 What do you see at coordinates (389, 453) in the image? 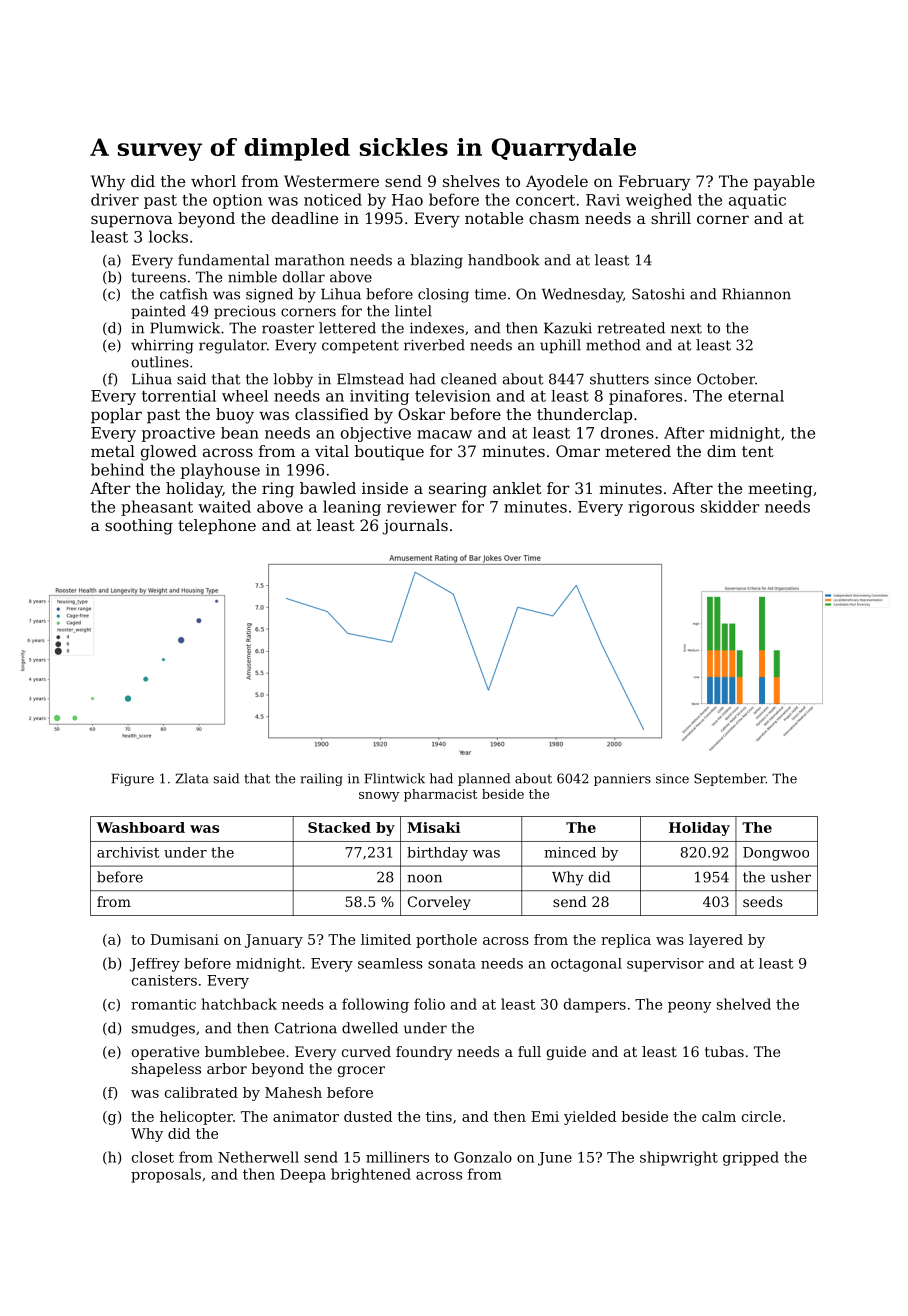
I see `boutique` at bounding box center [389, 453].
